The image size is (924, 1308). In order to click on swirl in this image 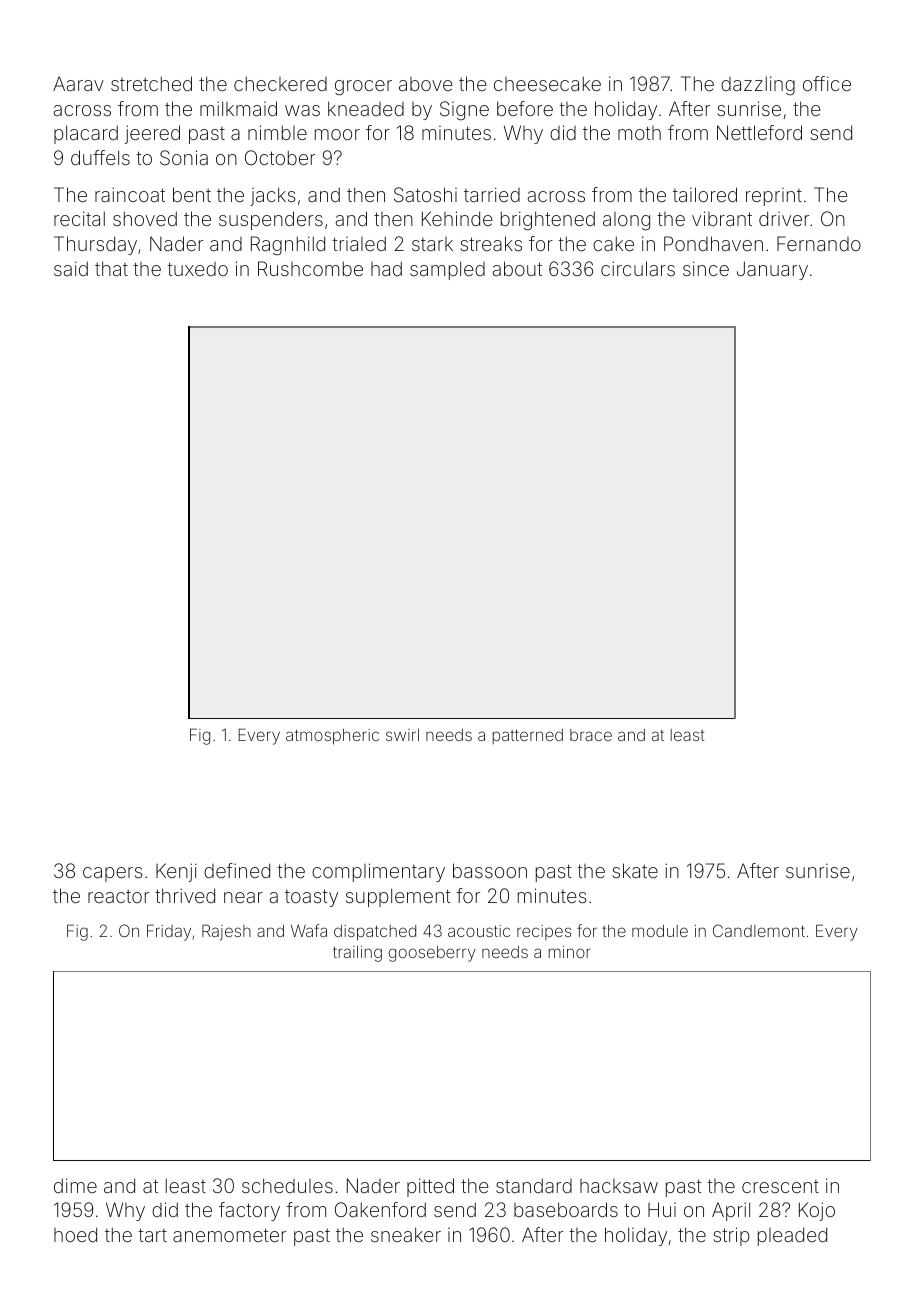, I will do `click(402, 735)`.
